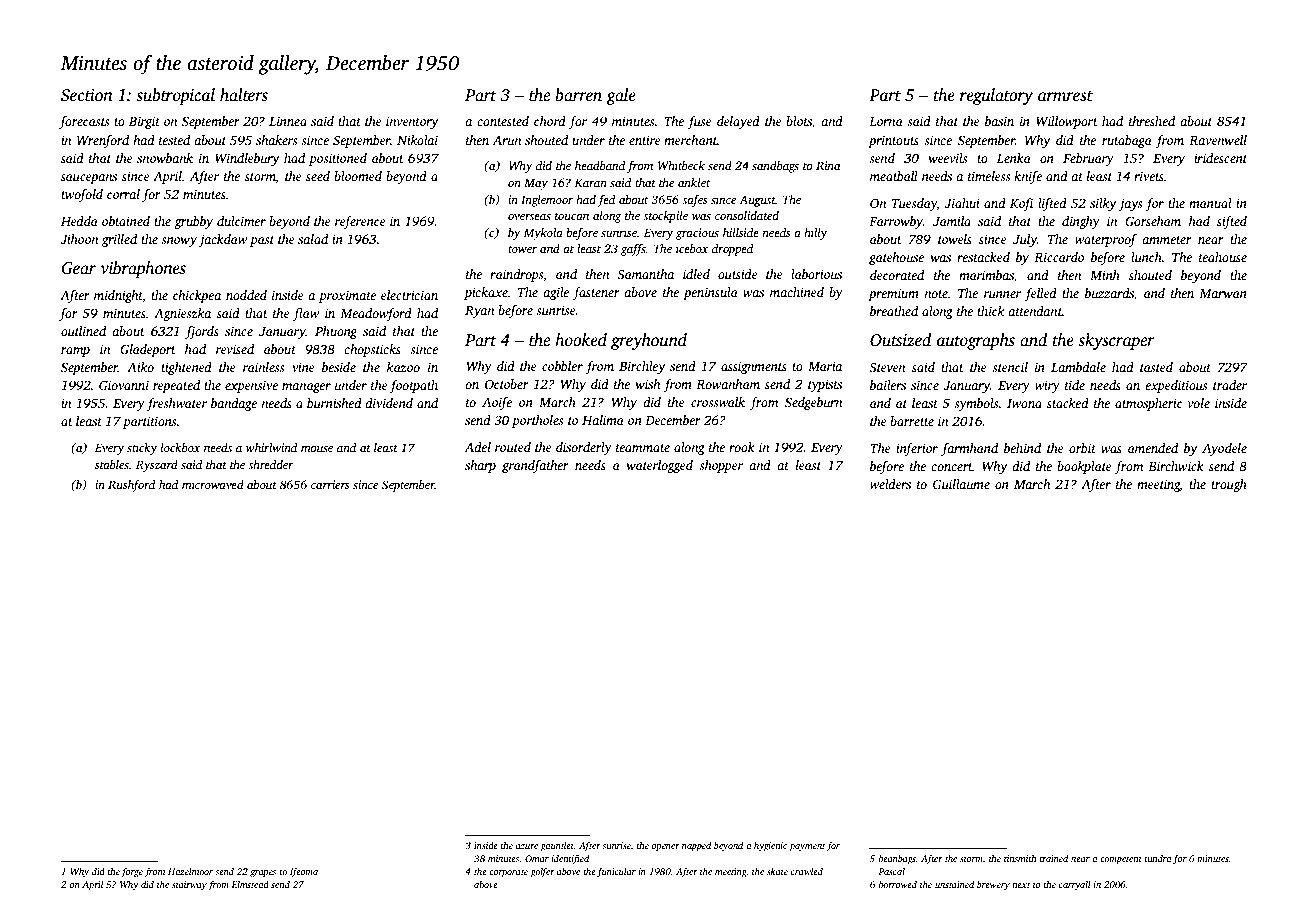 The width and height of the page is (1308, 924). What do you see at coordinates (578, 95) in the page?
I see `barren` at bounding box center [578, 95].
